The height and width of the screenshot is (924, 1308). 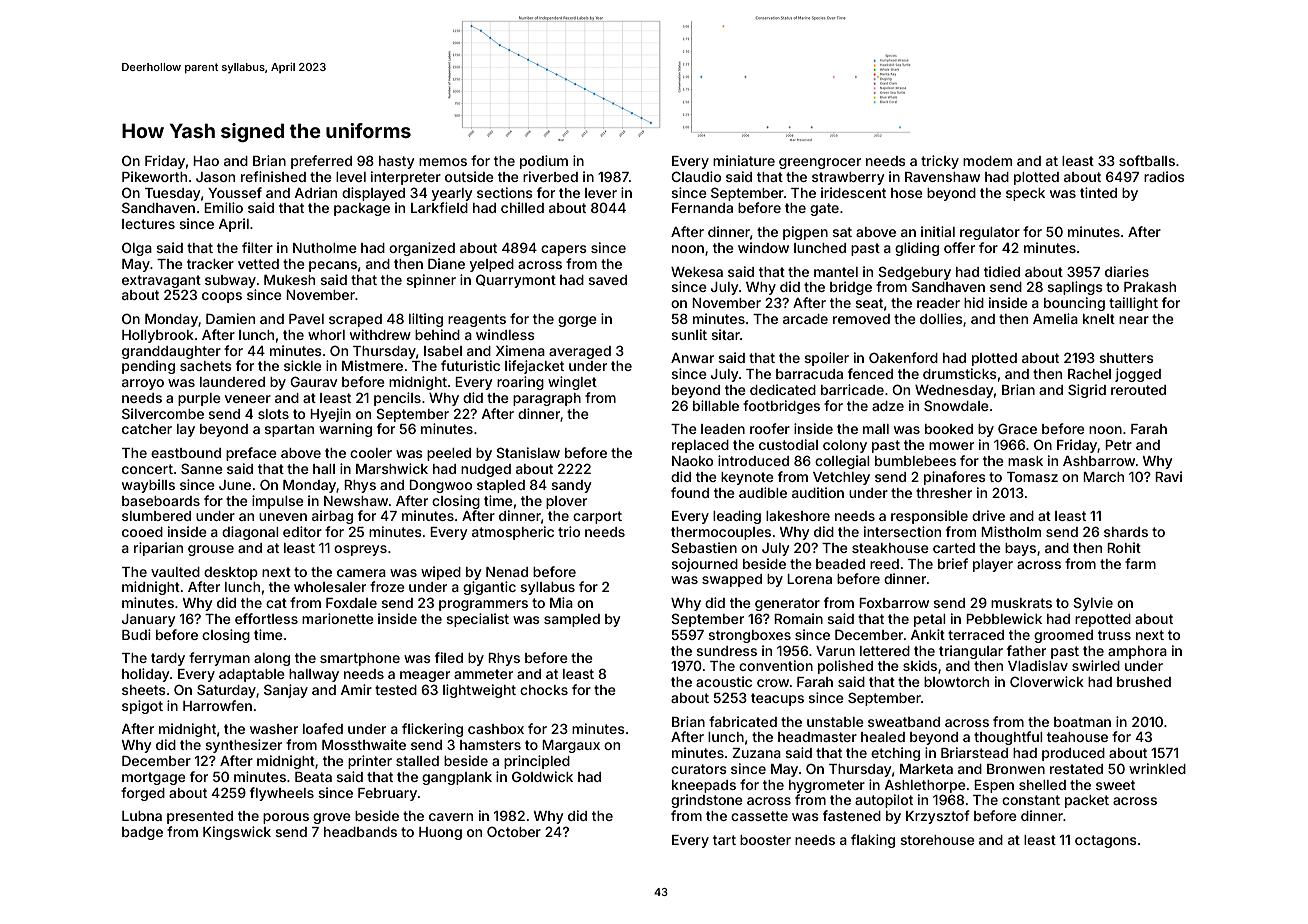 I want to click on Sebastien, so click(x=704, y=547).
